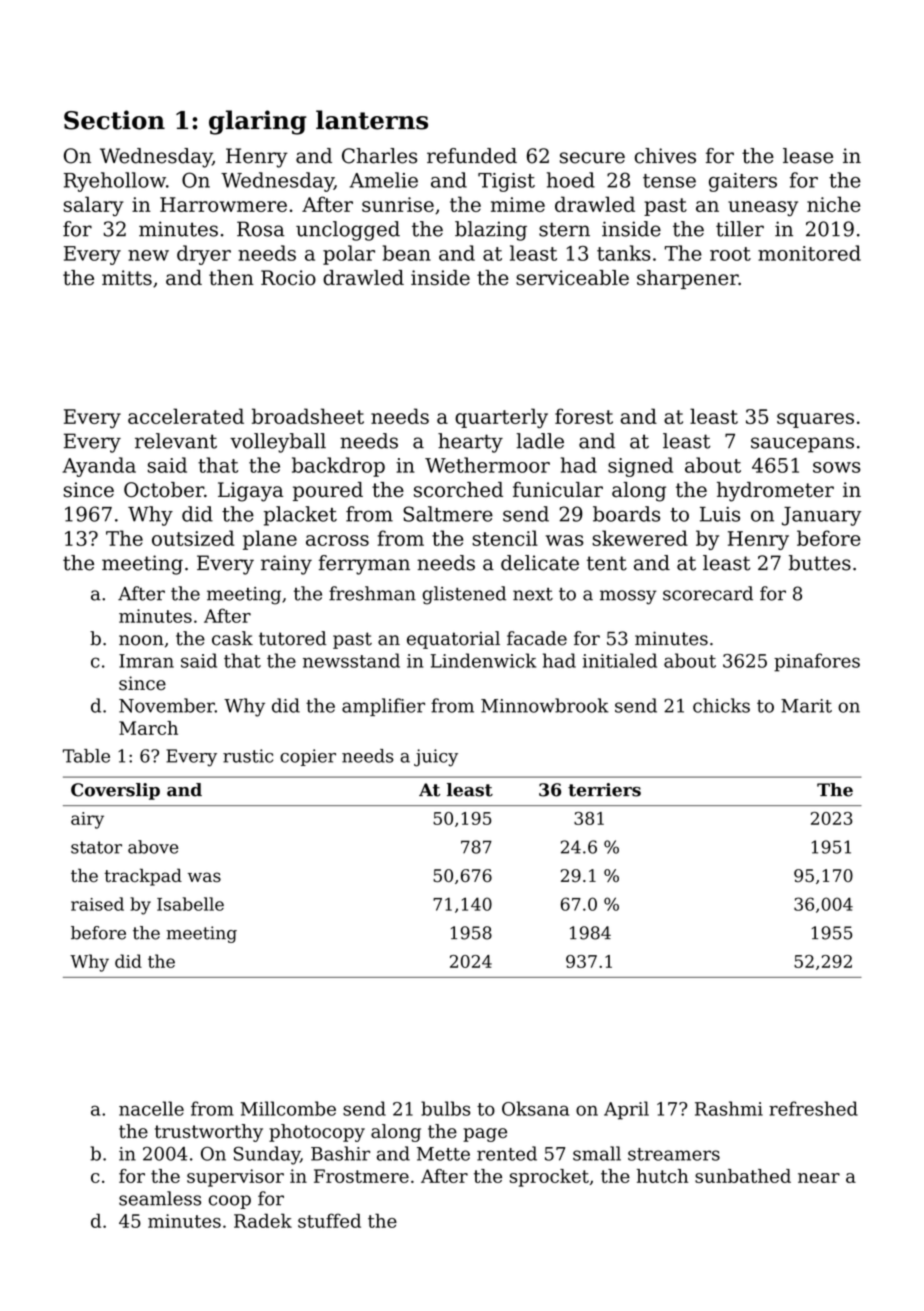 Image resolution: width=924 pixels, height=1311 pixels. What do you see at coordinates (308, 757) in the screenshot?
I see `copier` at bounding box center [308, 757].
